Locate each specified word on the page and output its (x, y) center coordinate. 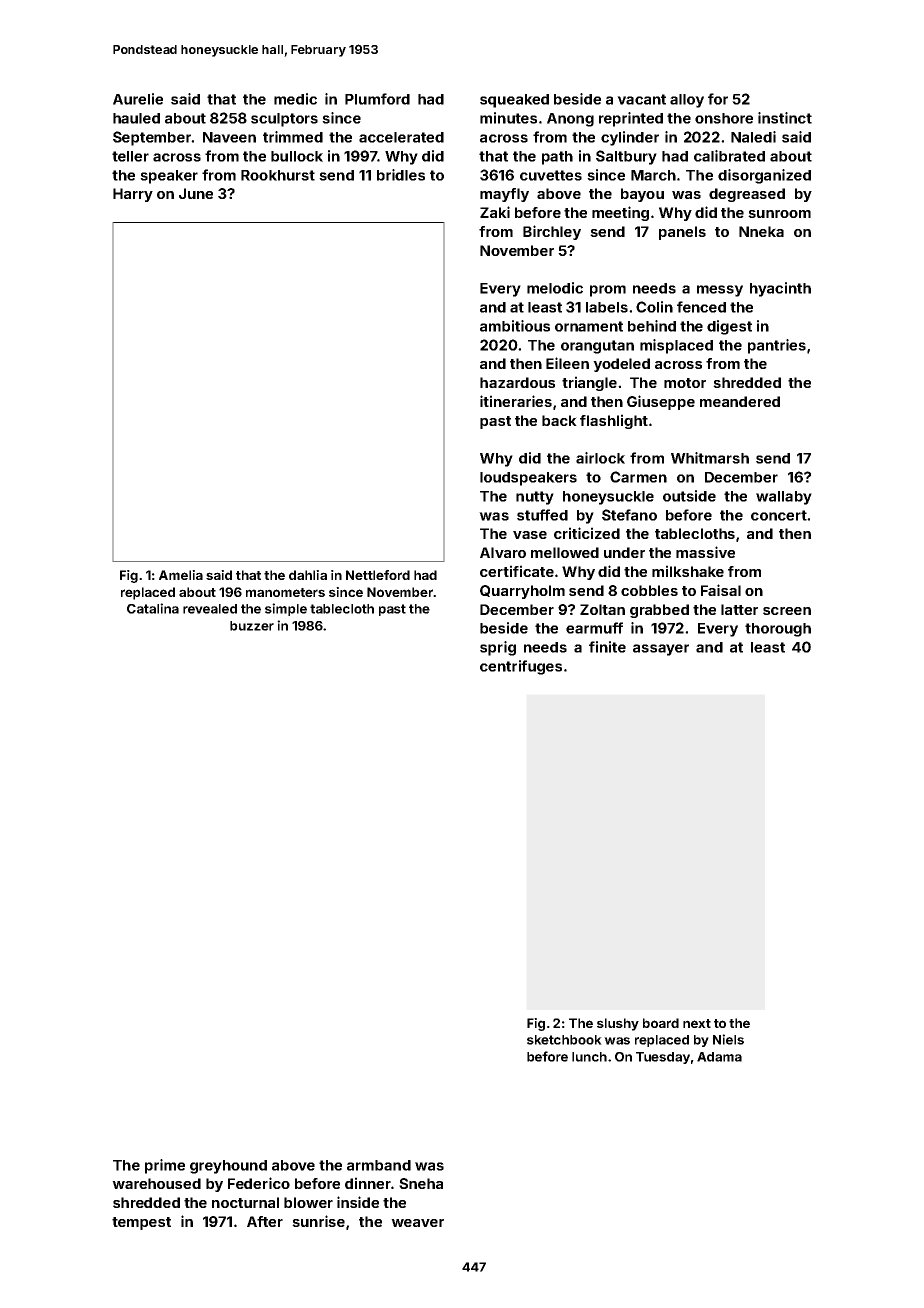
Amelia (181, 575)
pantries (777, 346)
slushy (618, 1024)
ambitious (515, 326)
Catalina (153, 608)
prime (165, 1166)
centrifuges (521, 667)
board (661, 1023)
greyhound (228, 1167)
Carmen (638, 477)
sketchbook (564, 1040)
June (196, 193)
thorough (778, 630)
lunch (589, 1057)
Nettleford (378, 575)
